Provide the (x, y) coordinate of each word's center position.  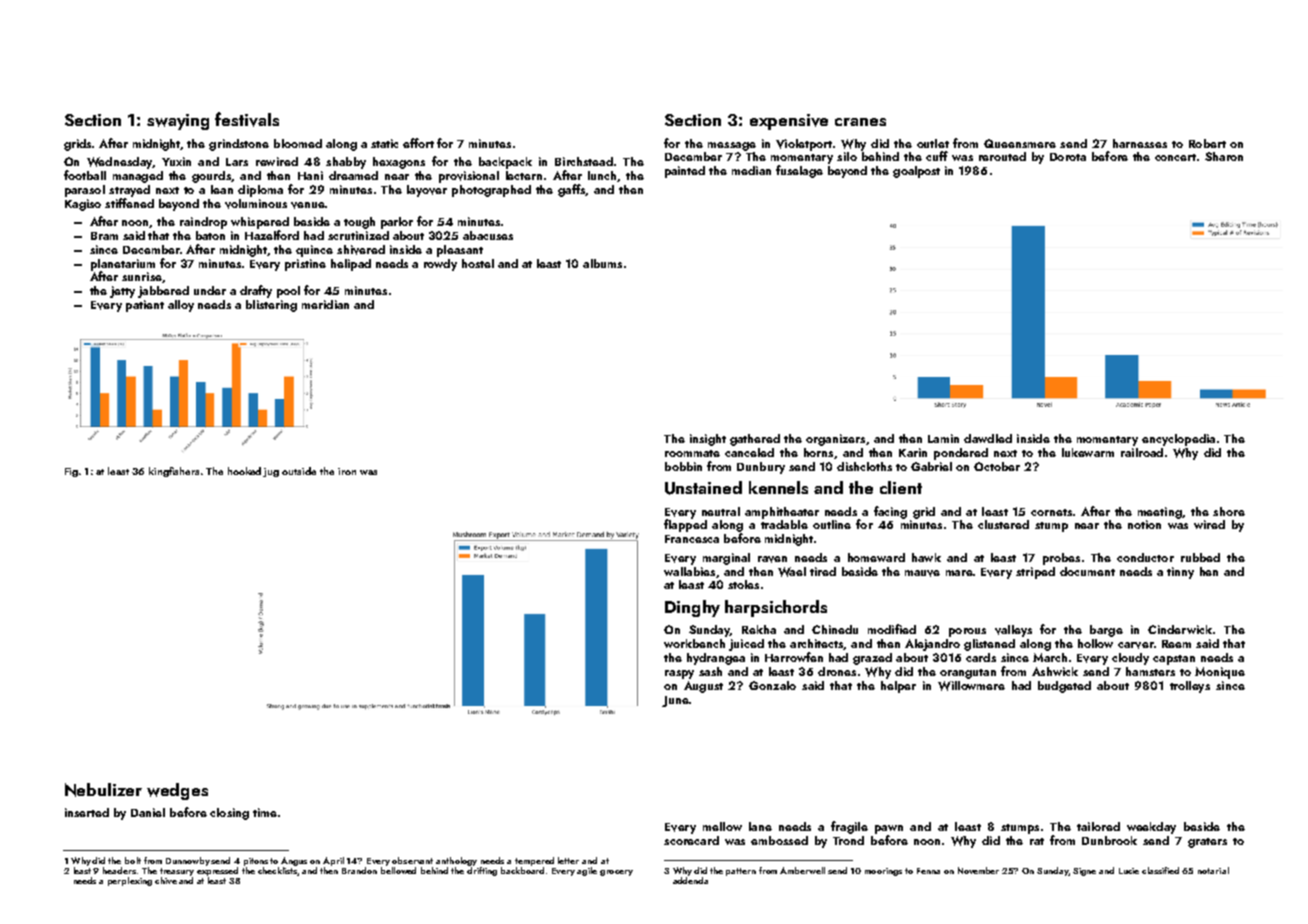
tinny (1180, 573)
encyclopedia (1178, 440)
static (384, 143)
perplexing (130, 881)
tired (823, 571)
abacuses (488, 235)
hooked (244, 471)
